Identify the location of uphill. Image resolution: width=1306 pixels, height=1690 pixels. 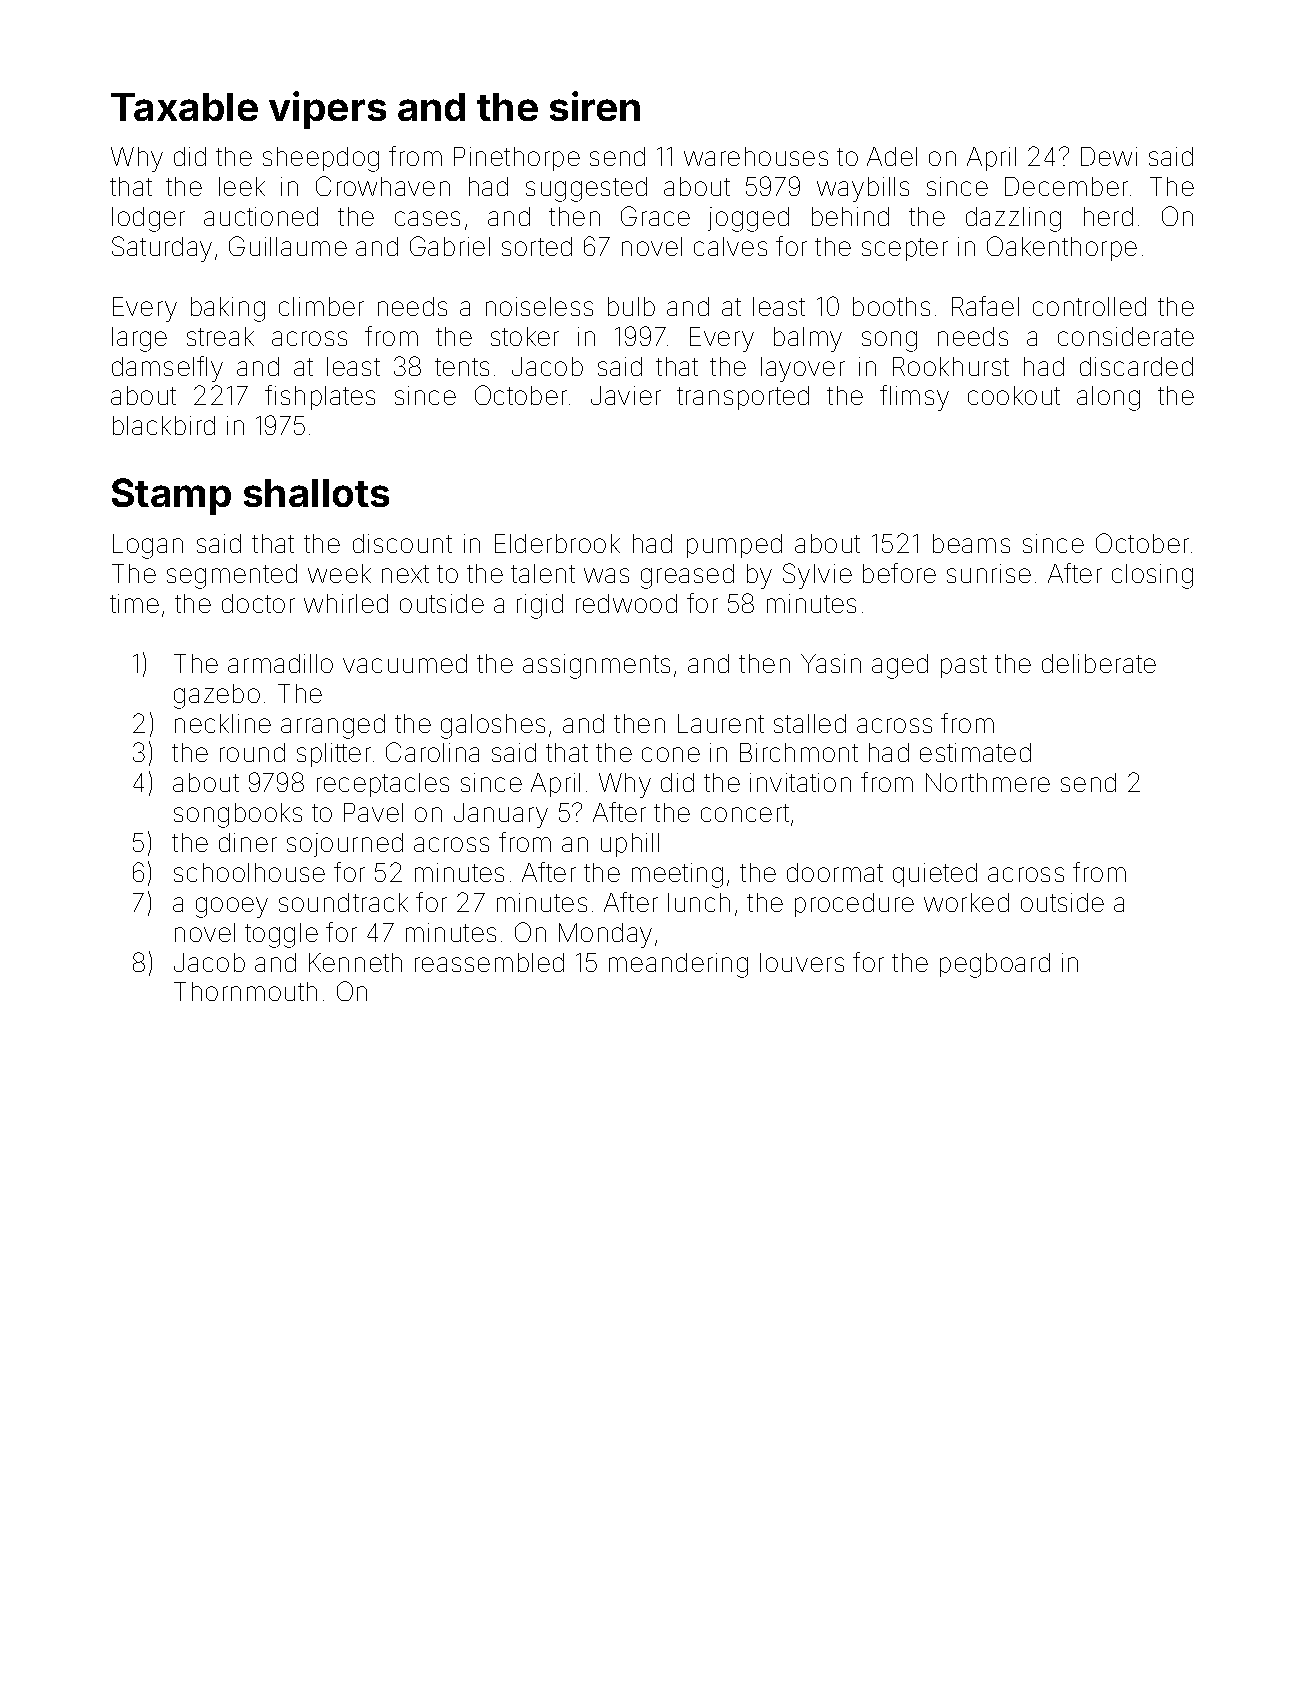
(630, 845).
